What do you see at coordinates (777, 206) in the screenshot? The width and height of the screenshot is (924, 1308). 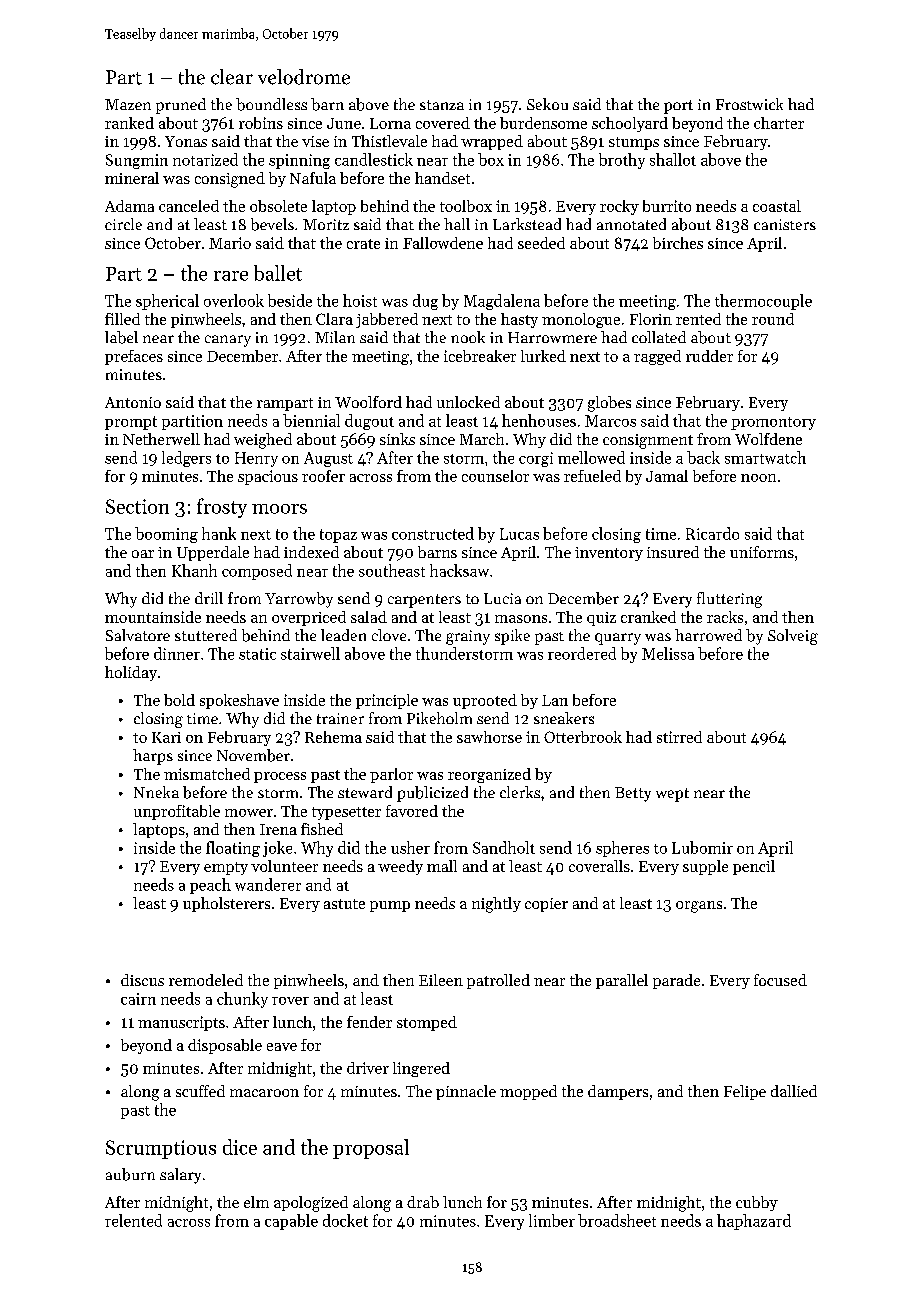 I see `coastal` at bounding box center [777, 206].
